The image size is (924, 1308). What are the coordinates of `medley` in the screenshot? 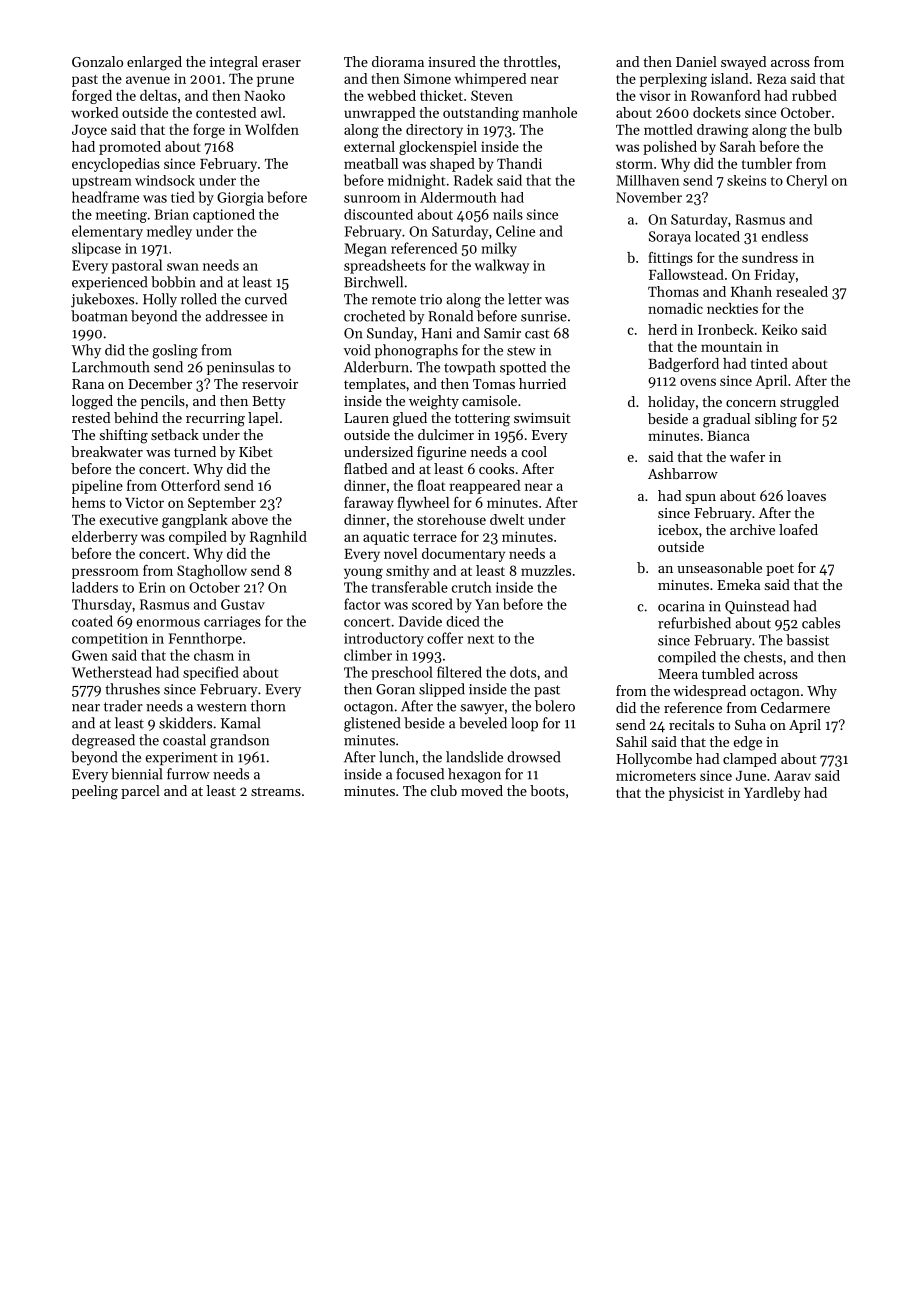 It's located at (169, 232).
